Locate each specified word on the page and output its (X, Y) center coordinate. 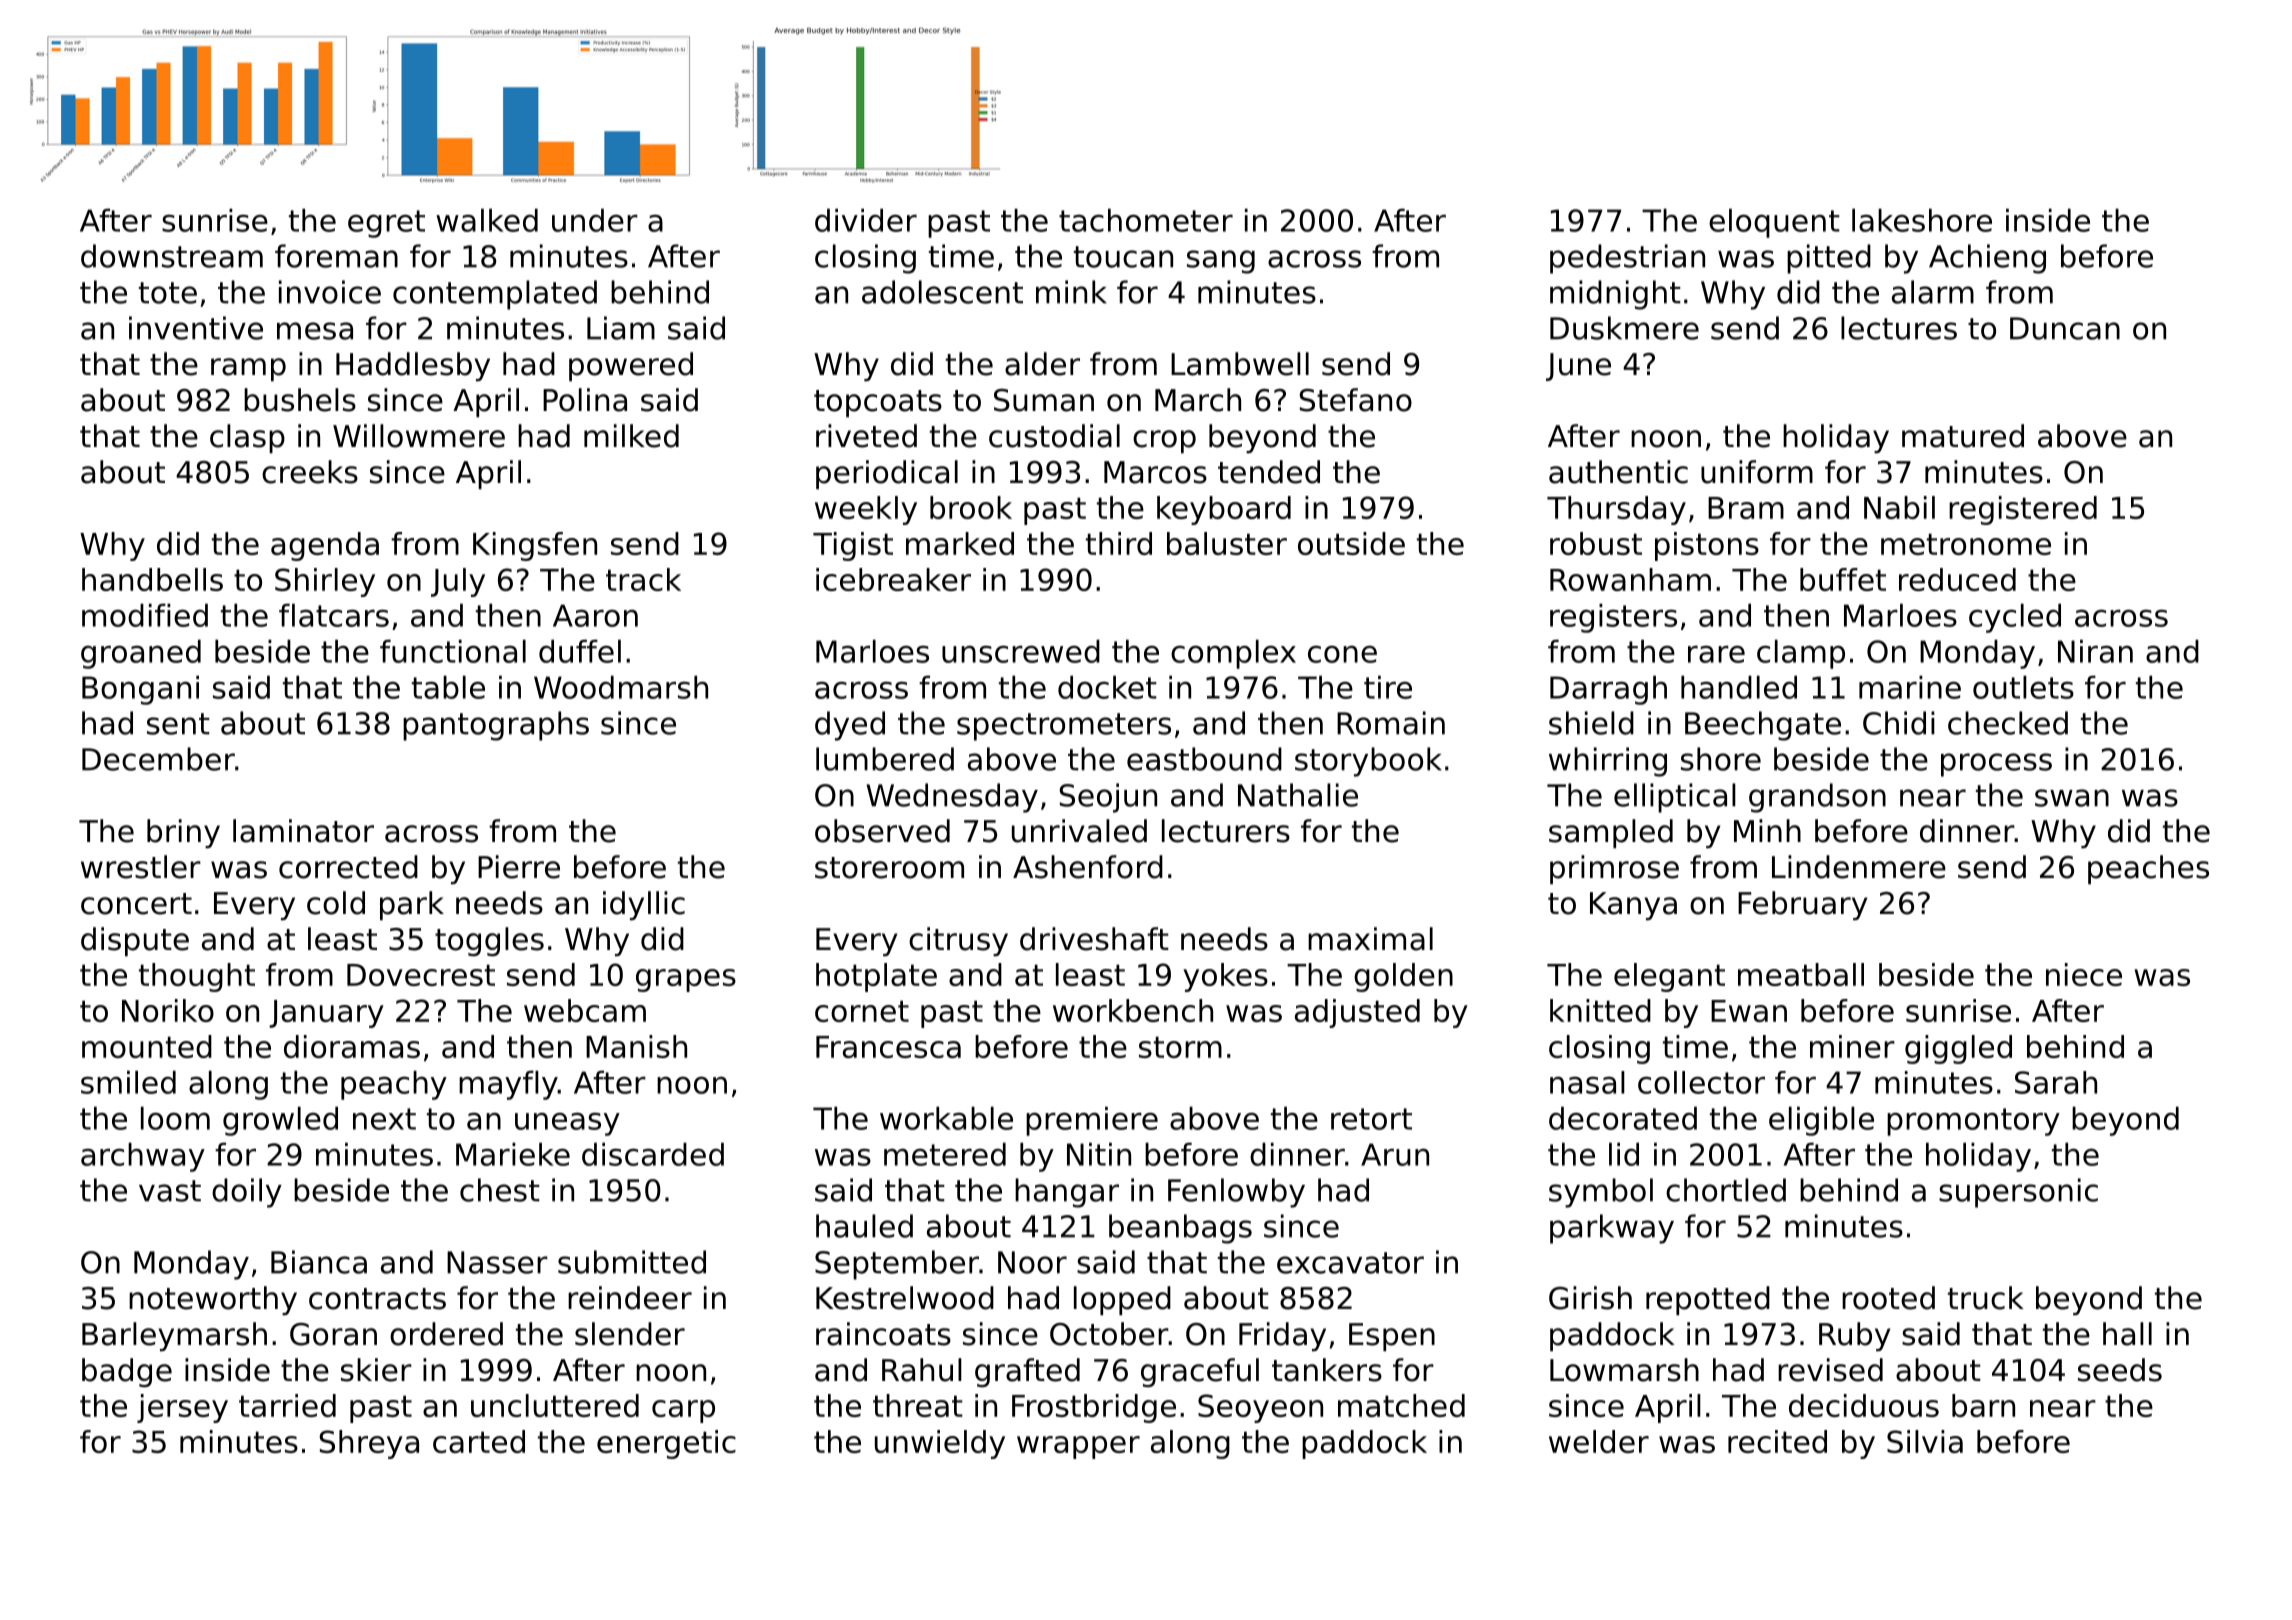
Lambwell (1240, 364)
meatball (1801, 974)
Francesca (888, 1047)
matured (1963, 436)
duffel (580, 651)
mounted (147, 1046)
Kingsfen (535, 546)
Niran (2095, 651)
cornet (862, 1011)
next (384, 1119)
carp (683, 1411)
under (595, 220)
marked (960, 543)
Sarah (2056, 1082)
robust (1596, 543)
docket (1107, 687)
